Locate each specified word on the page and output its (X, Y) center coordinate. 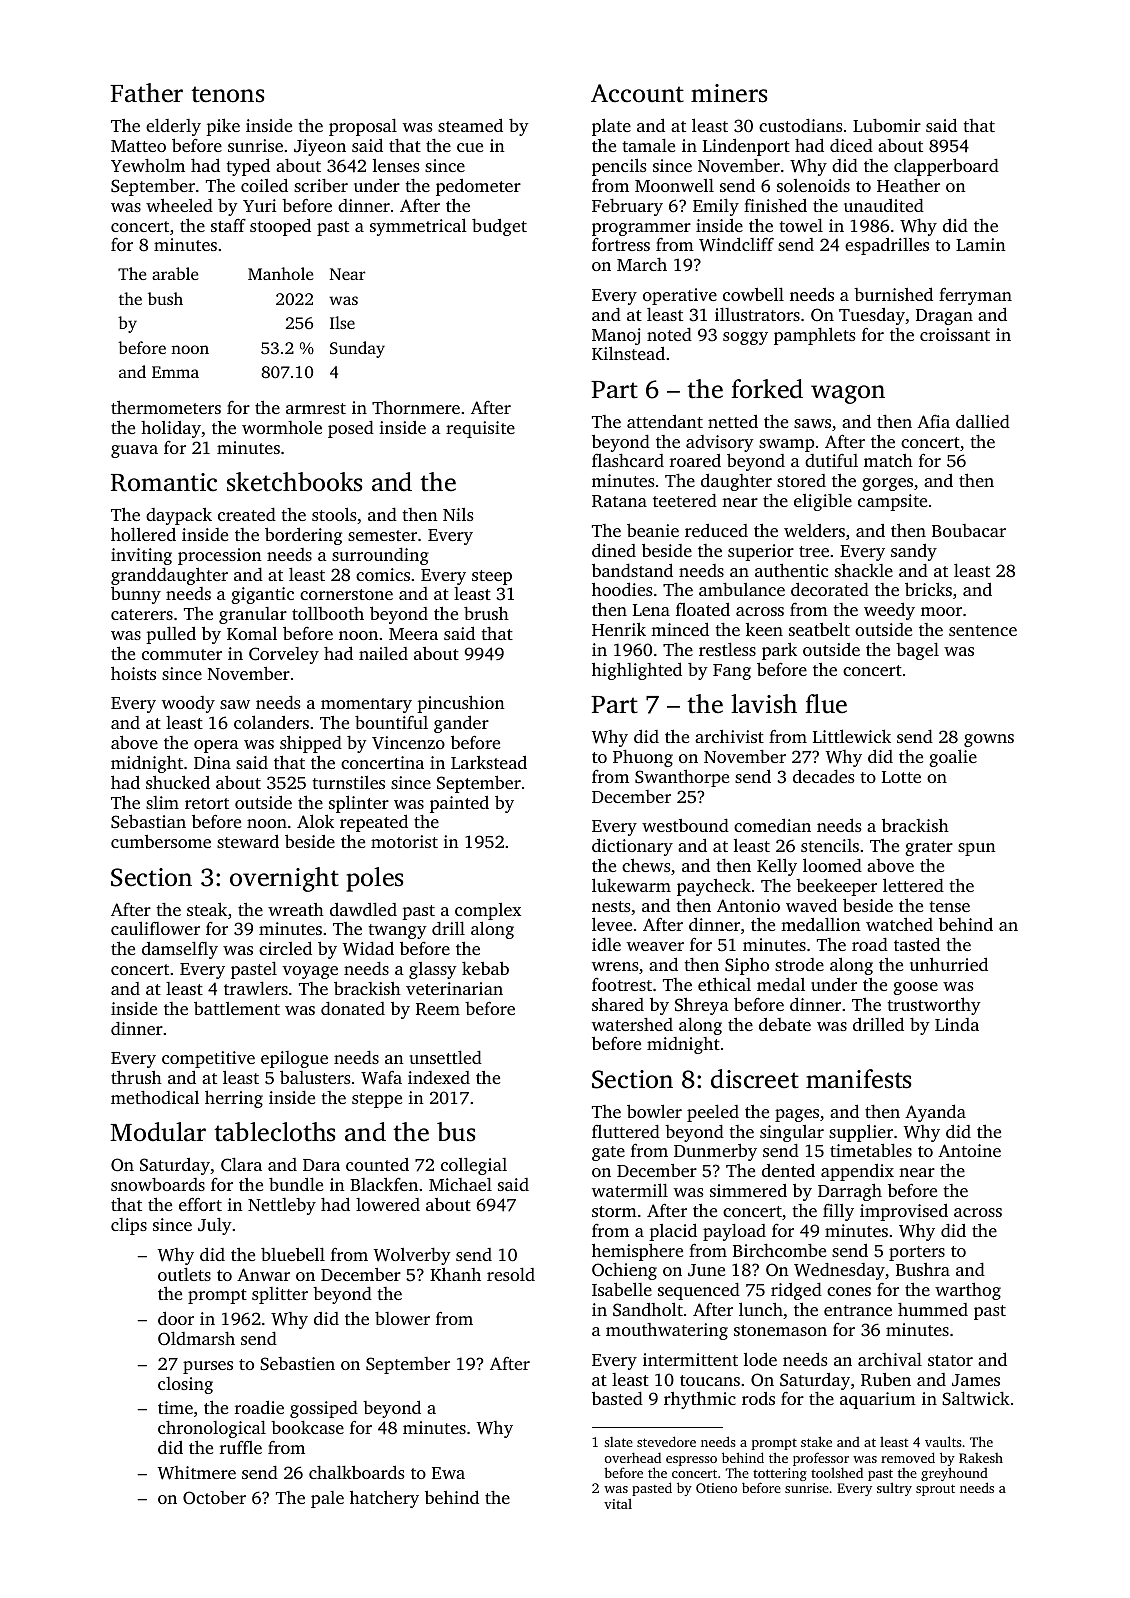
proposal (363, 127)
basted (617, 1398)
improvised (904, 1212)
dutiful (831, 460)
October (214, 1498)
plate (611, 127)
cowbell (753, 294)
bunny (136, 595)
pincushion (461, 704)
